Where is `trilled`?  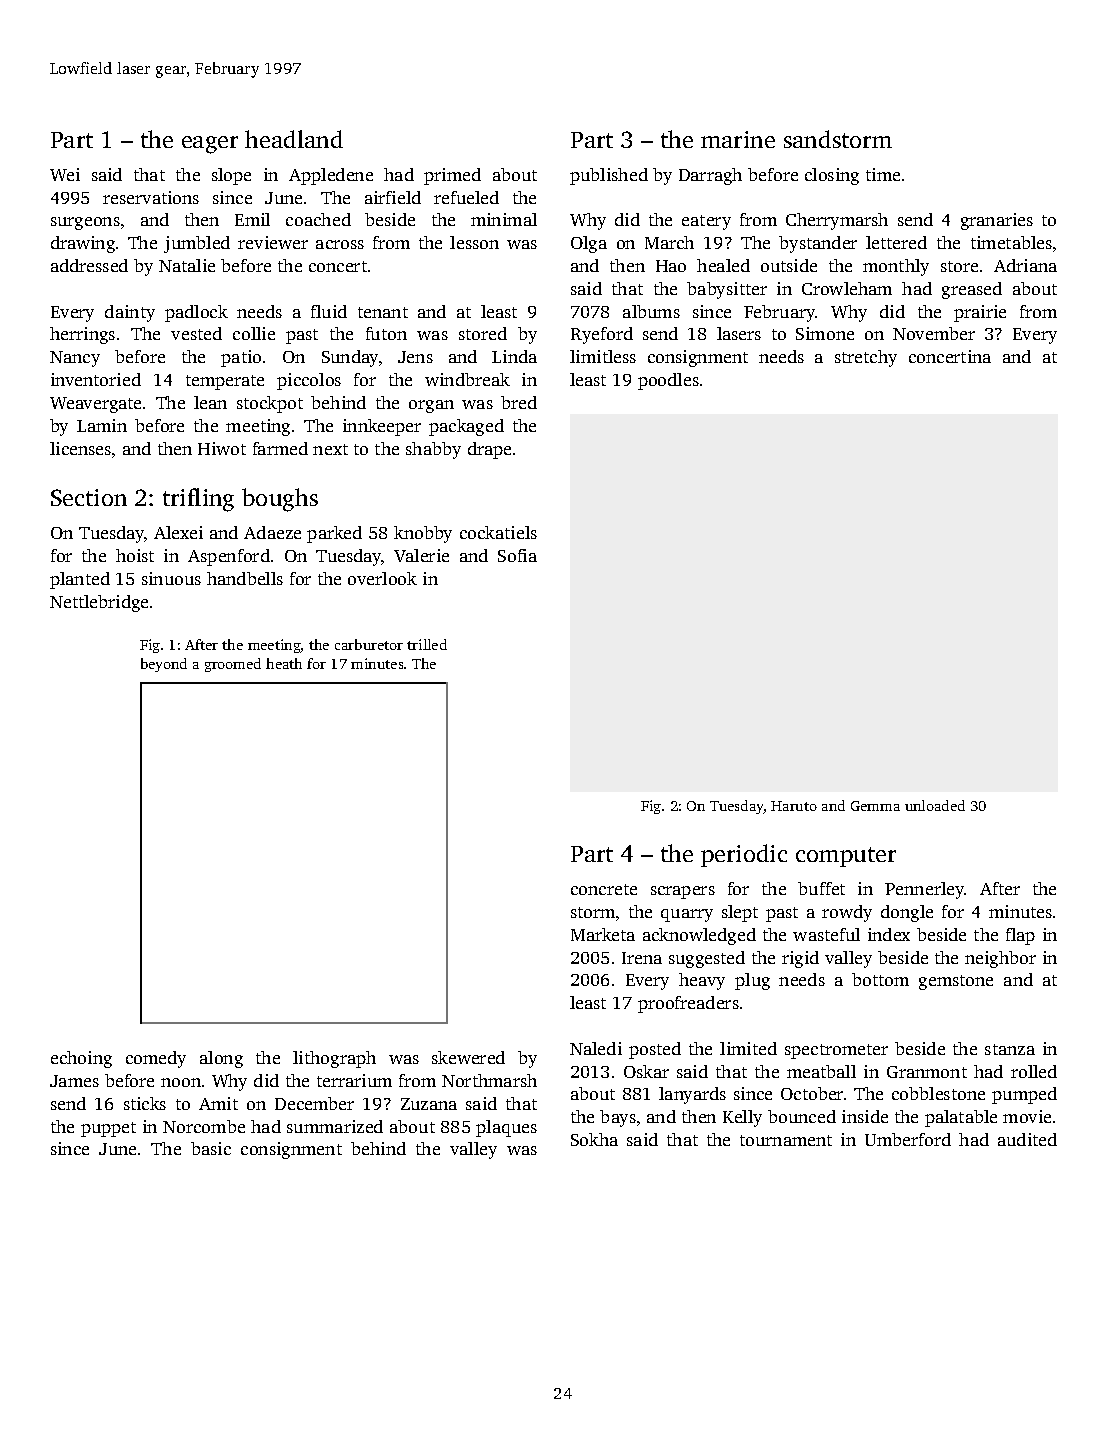 trilled is located at coordinates (427, 644).
